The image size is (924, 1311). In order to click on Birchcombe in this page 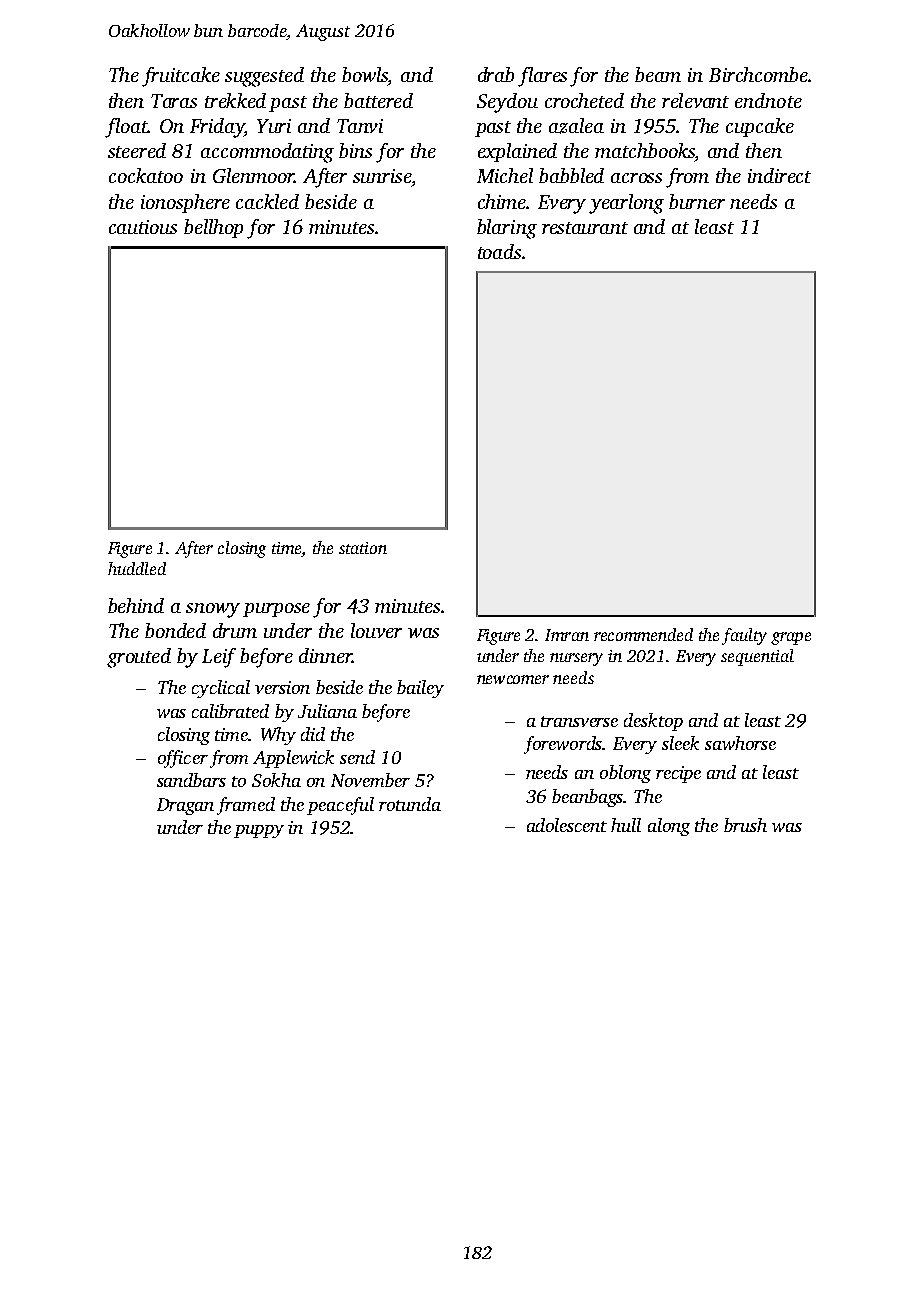, I will do `click(758, 74)`.
